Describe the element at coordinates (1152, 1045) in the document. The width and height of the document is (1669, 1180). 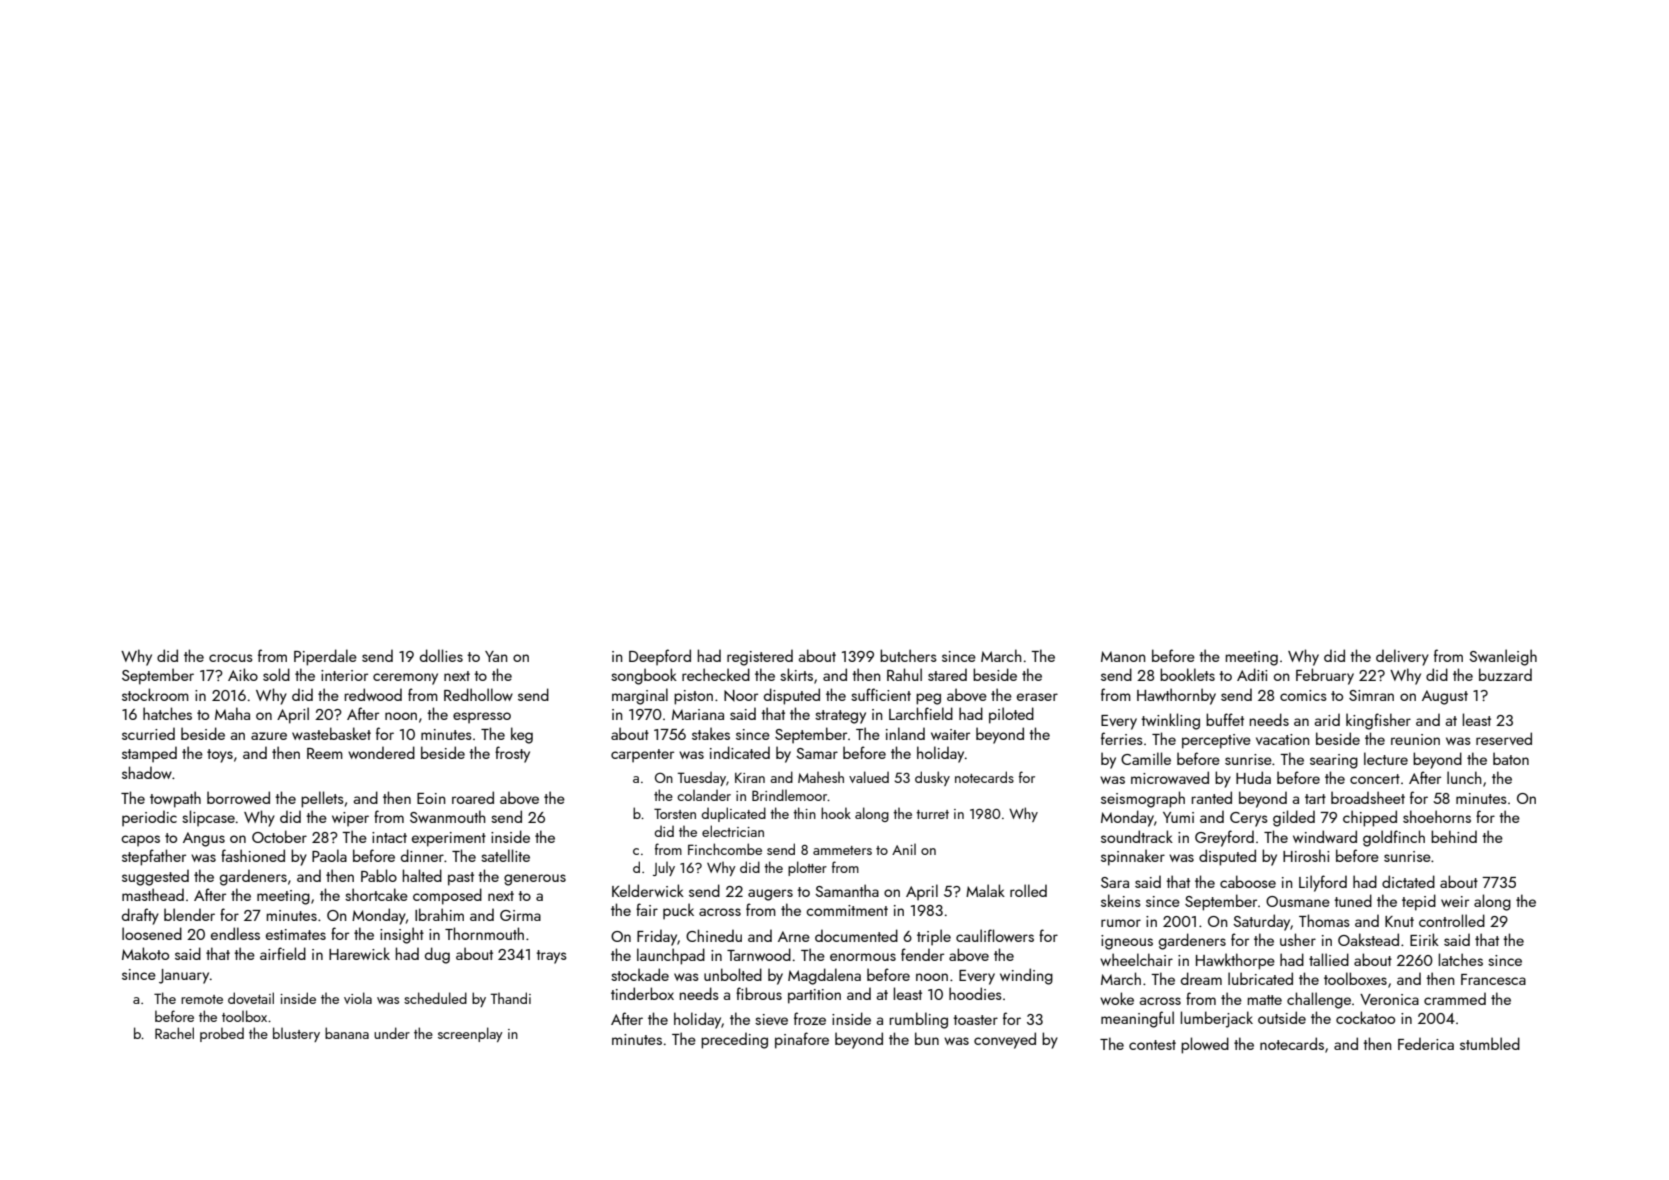
I see `contest` at that location.
